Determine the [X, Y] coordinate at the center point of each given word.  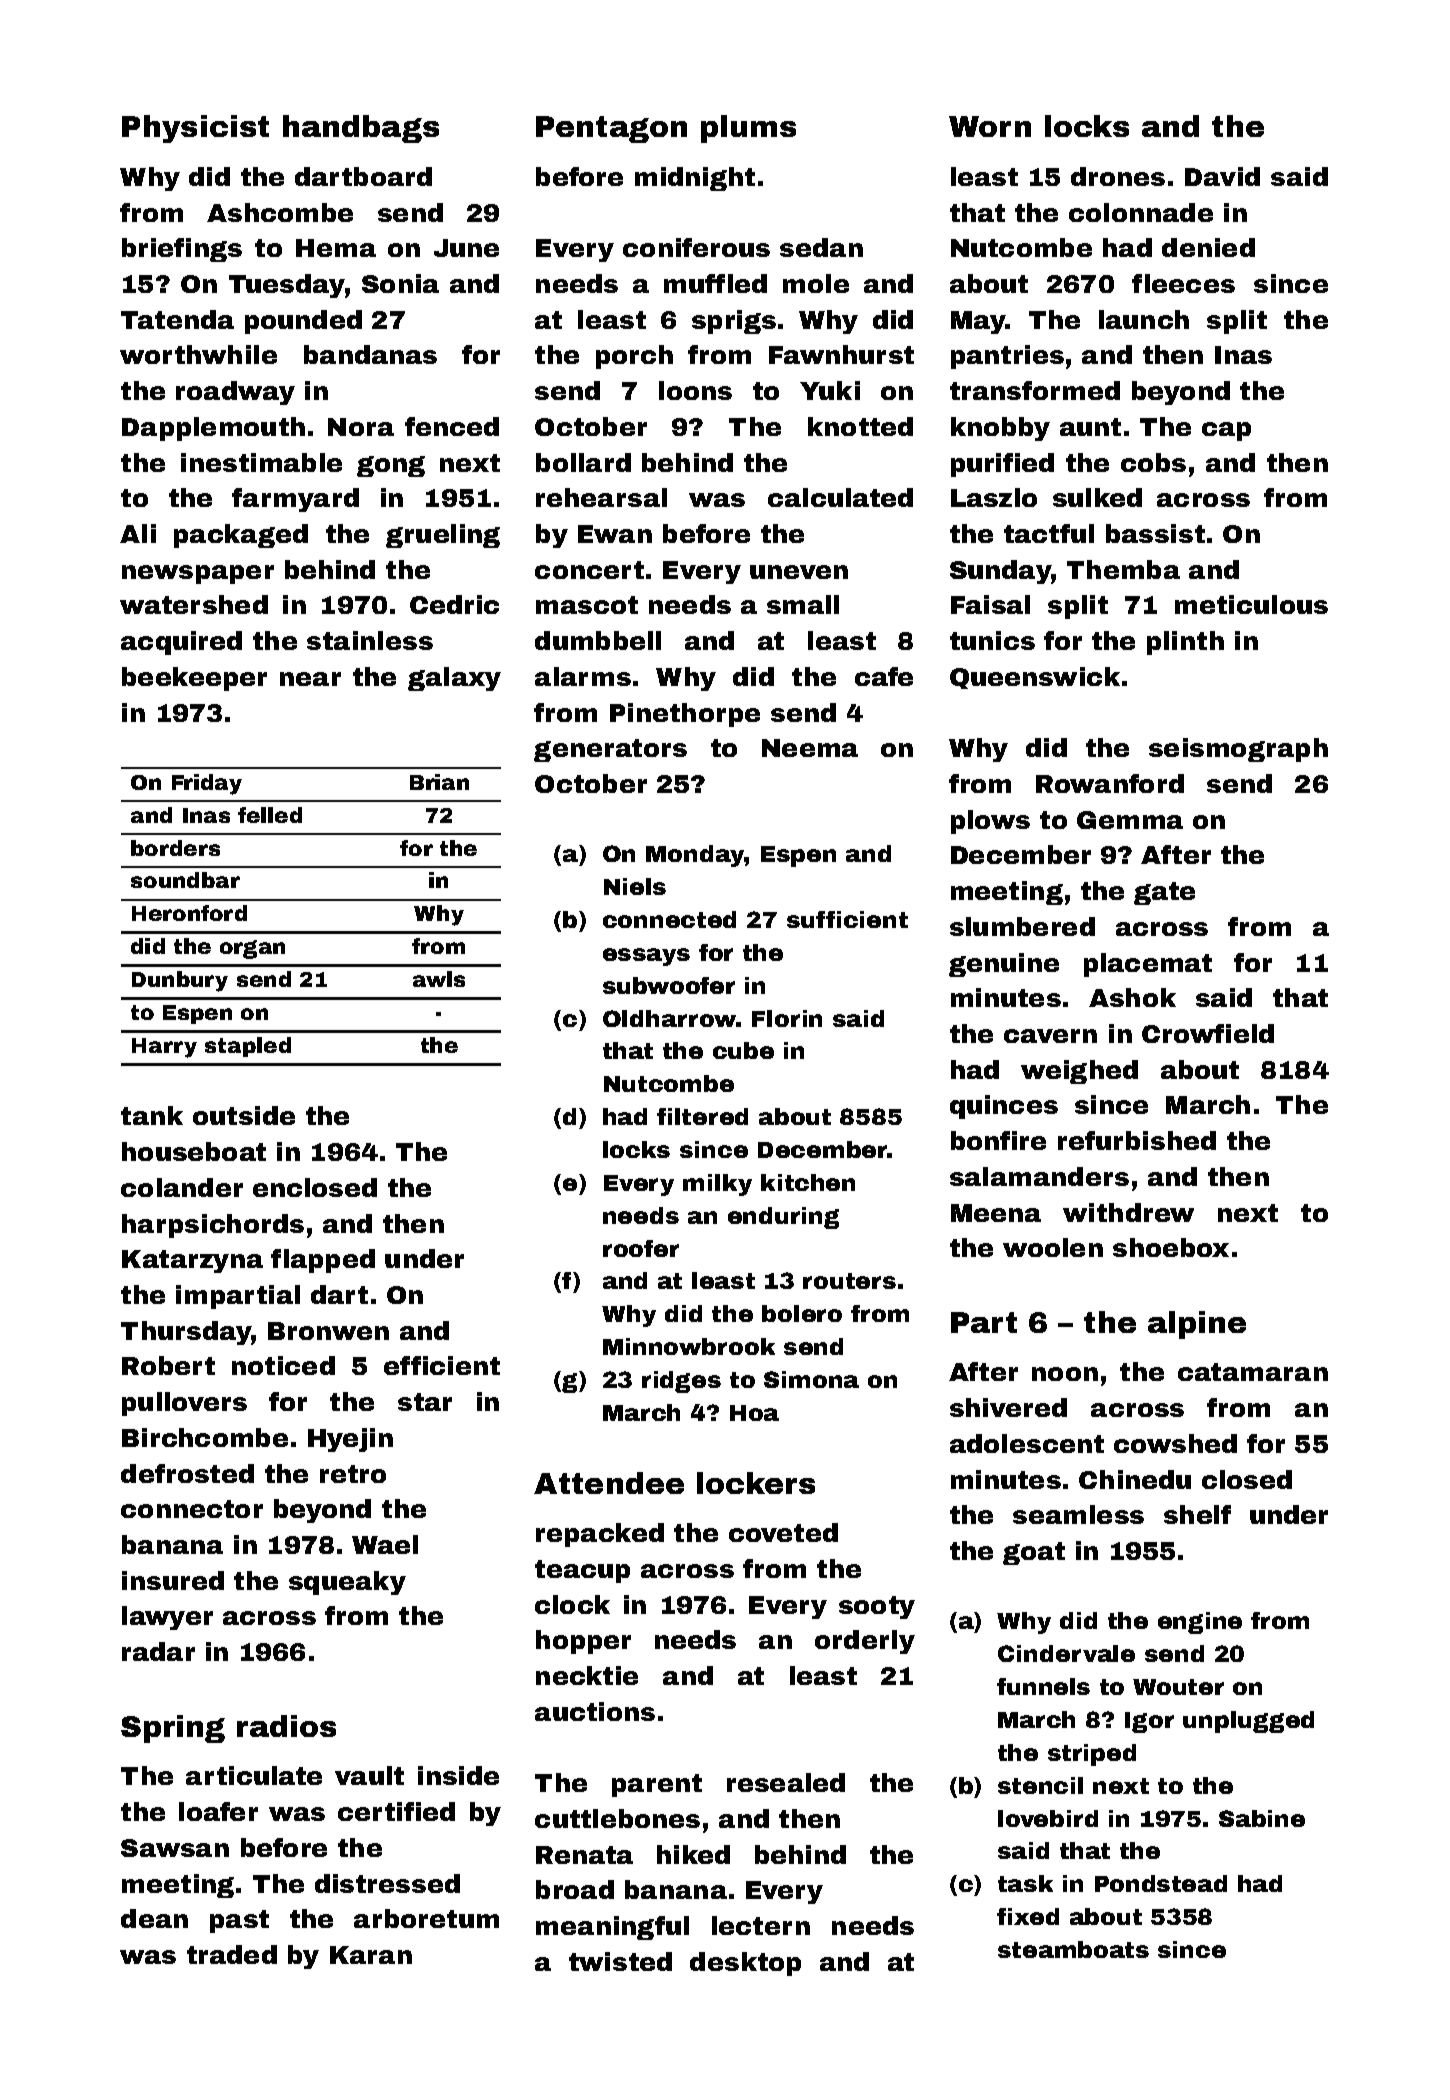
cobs [1153, 462]
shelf [1197, 1514]
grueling [443, 536]
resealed [786, 1782]
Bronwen [328, 1331]
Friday [207, 784]
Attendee [609, 1483]
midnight [695, 179]
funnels [1043, 1686]
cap [1226, 431]
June [466, 248]
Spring [173, 1729]
